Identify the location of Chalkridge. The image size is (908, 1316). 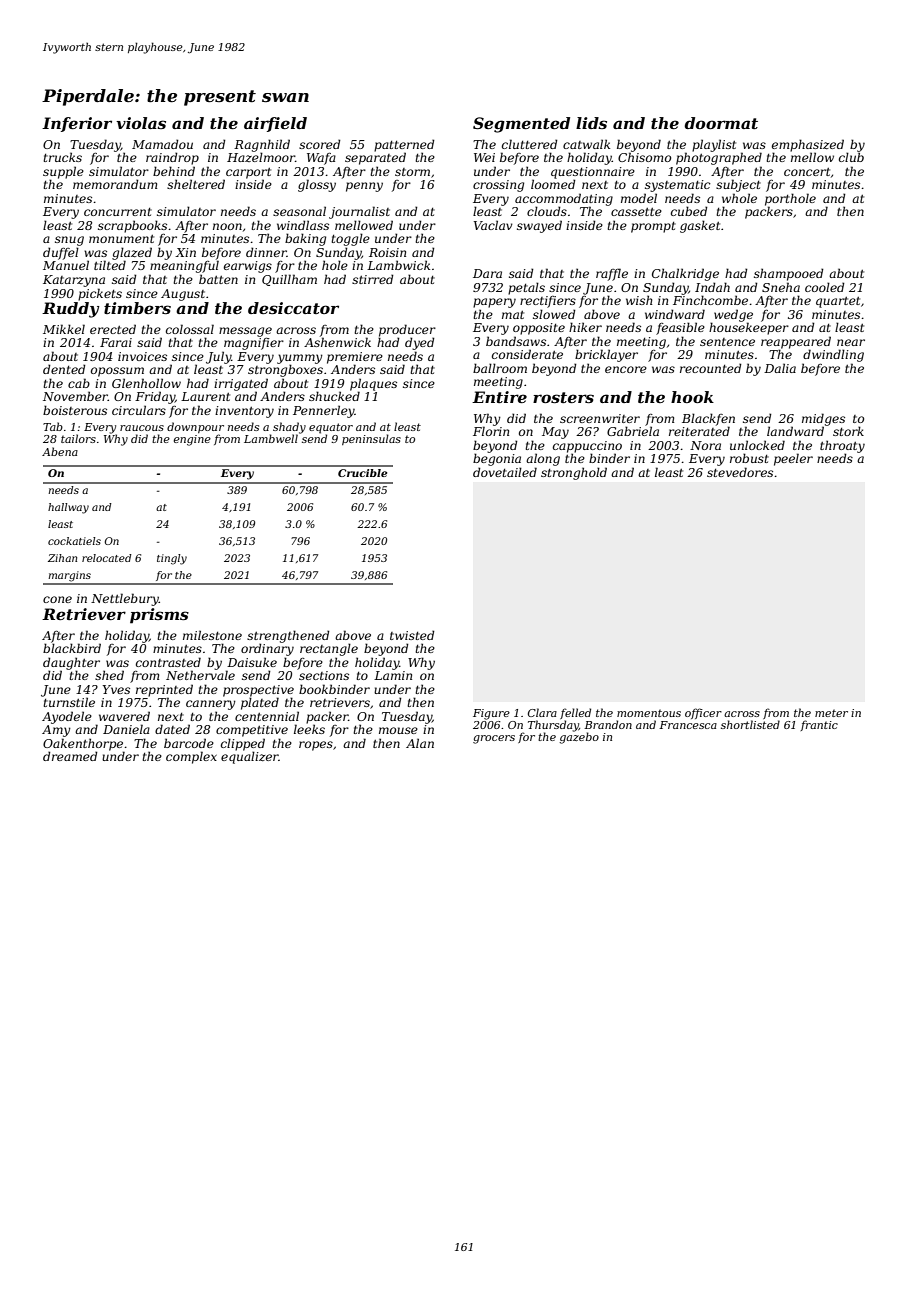
(685, 274).
